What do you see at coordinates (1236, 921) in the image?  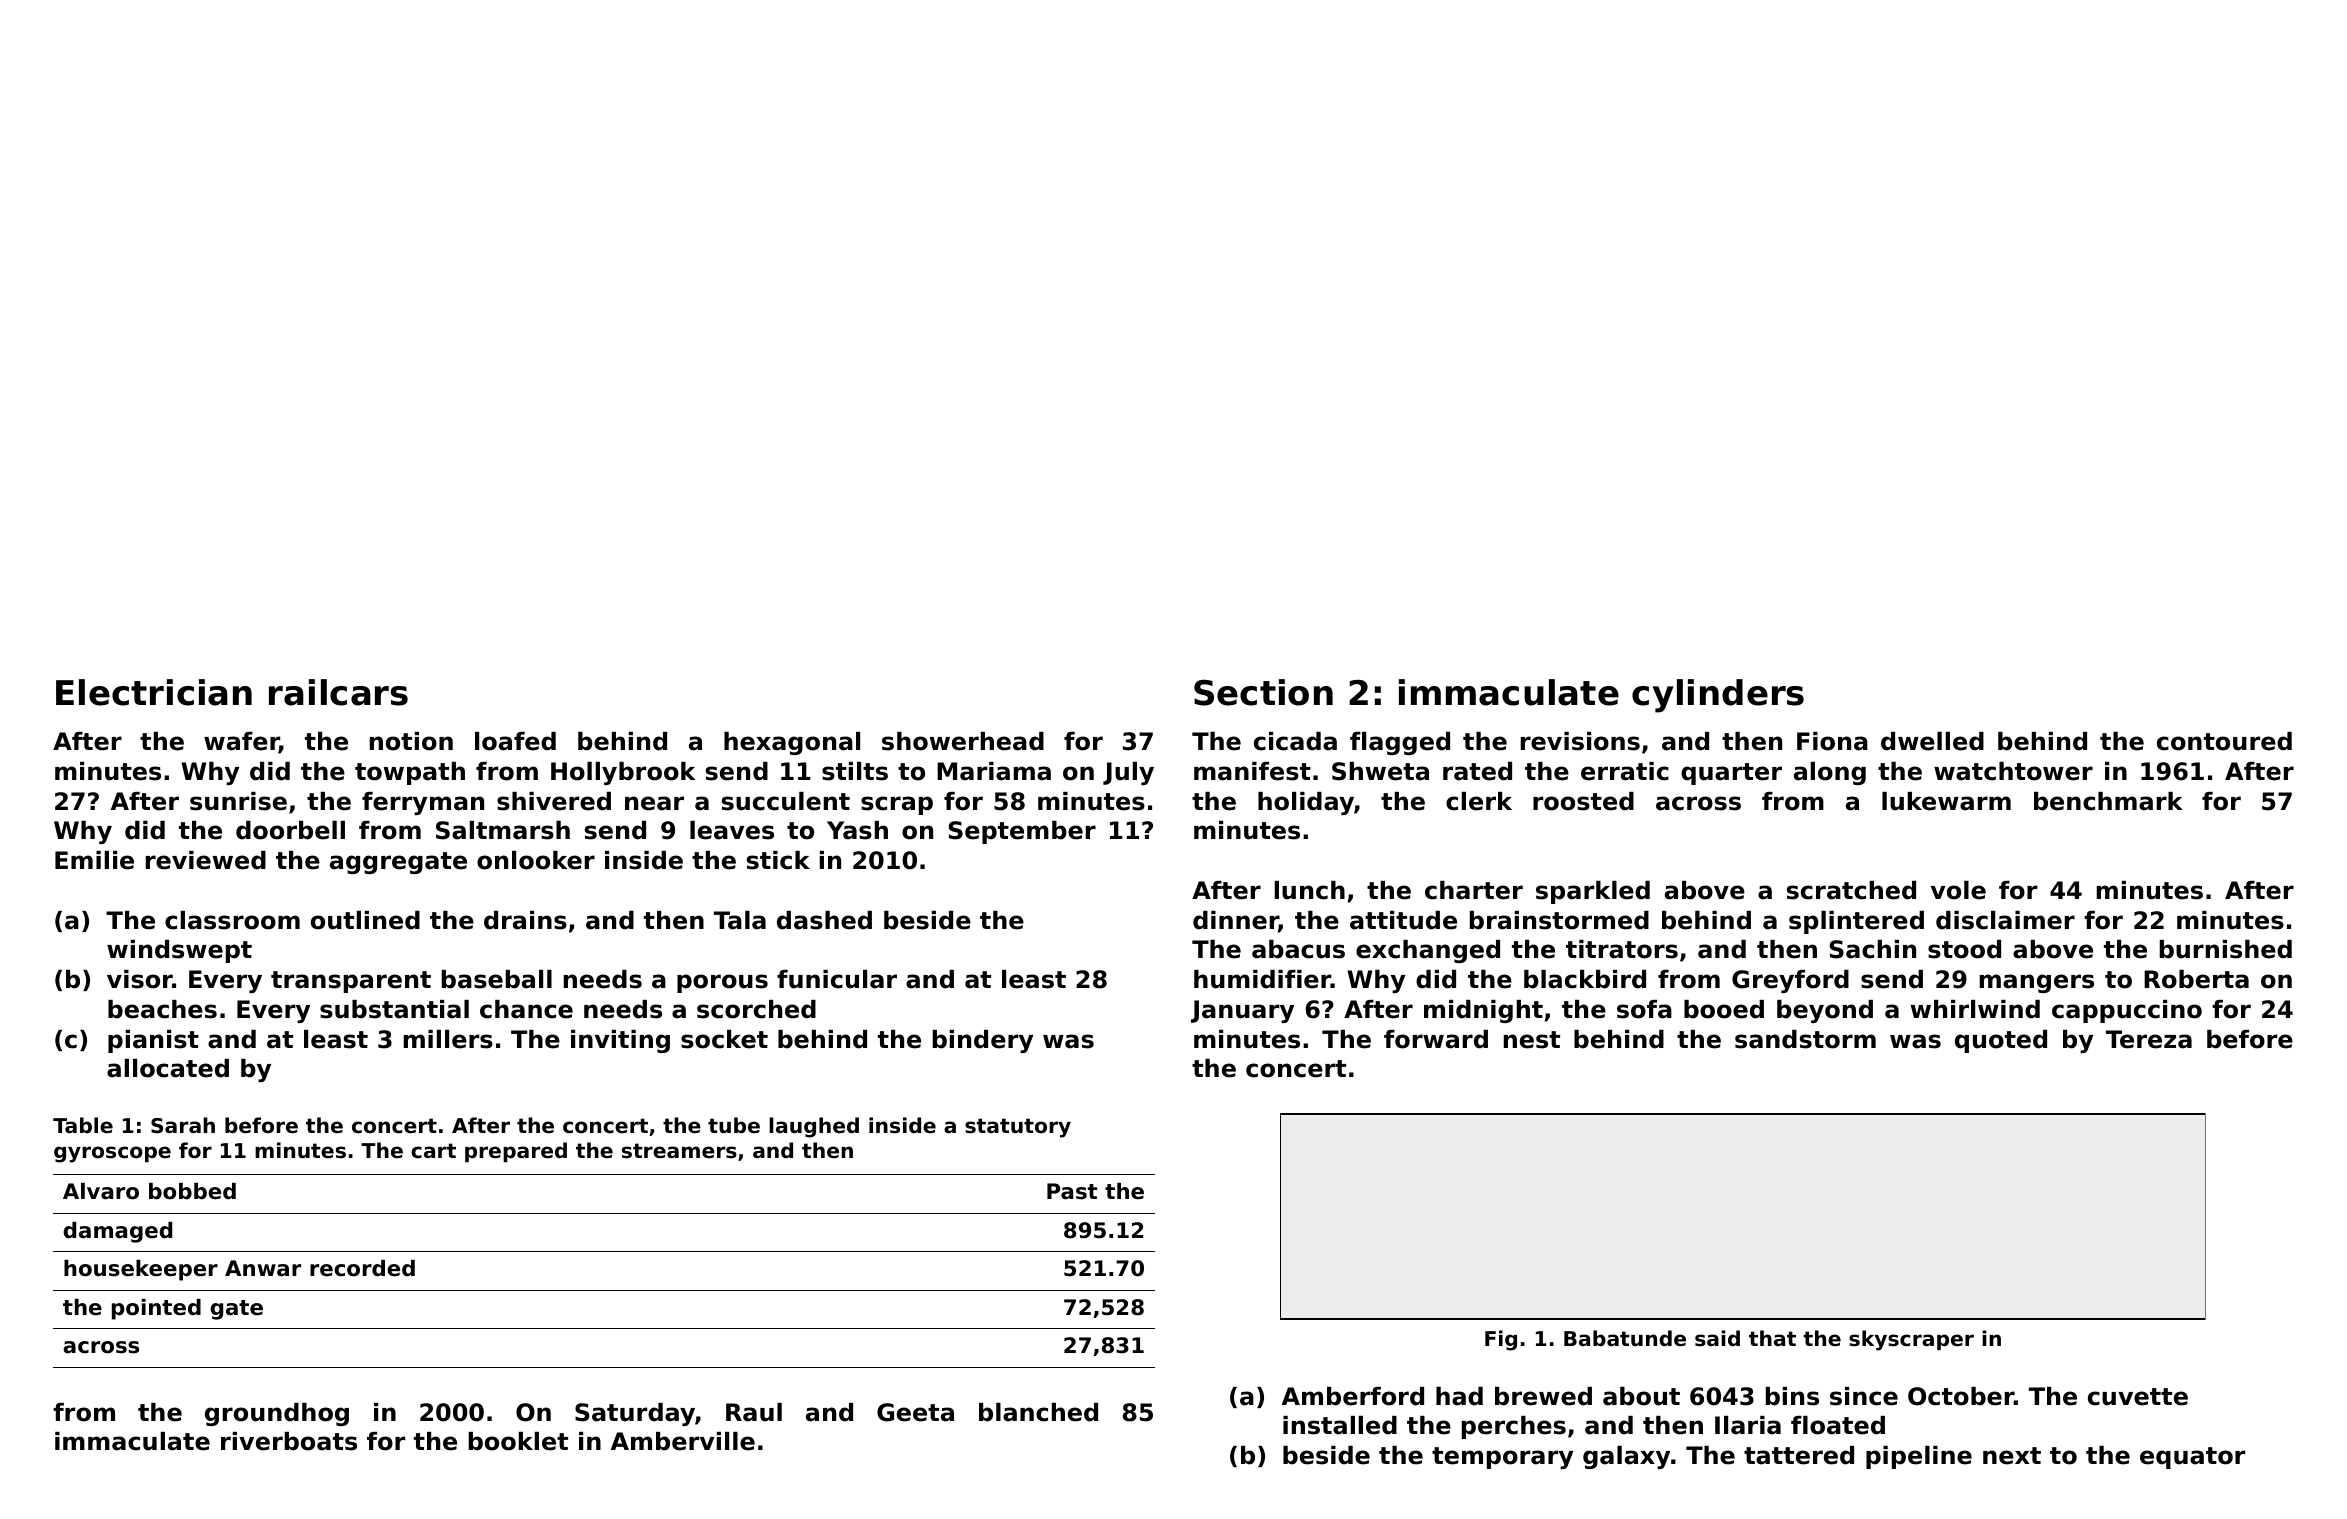 I see `dinner` at bounding box center [1236, 921].
